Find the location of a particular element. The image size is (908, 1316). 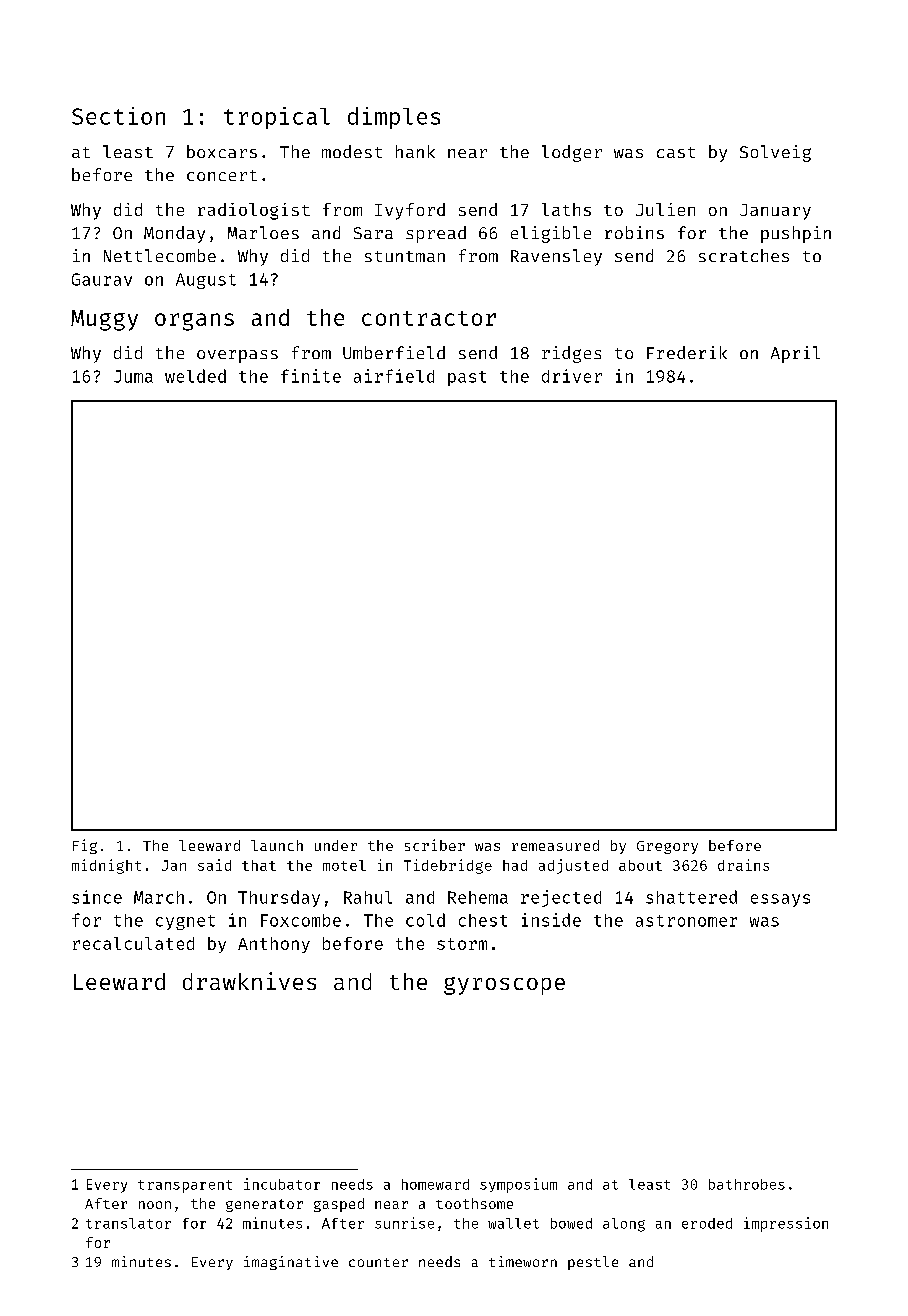

drawknives is located at coordinates (249, 981).
